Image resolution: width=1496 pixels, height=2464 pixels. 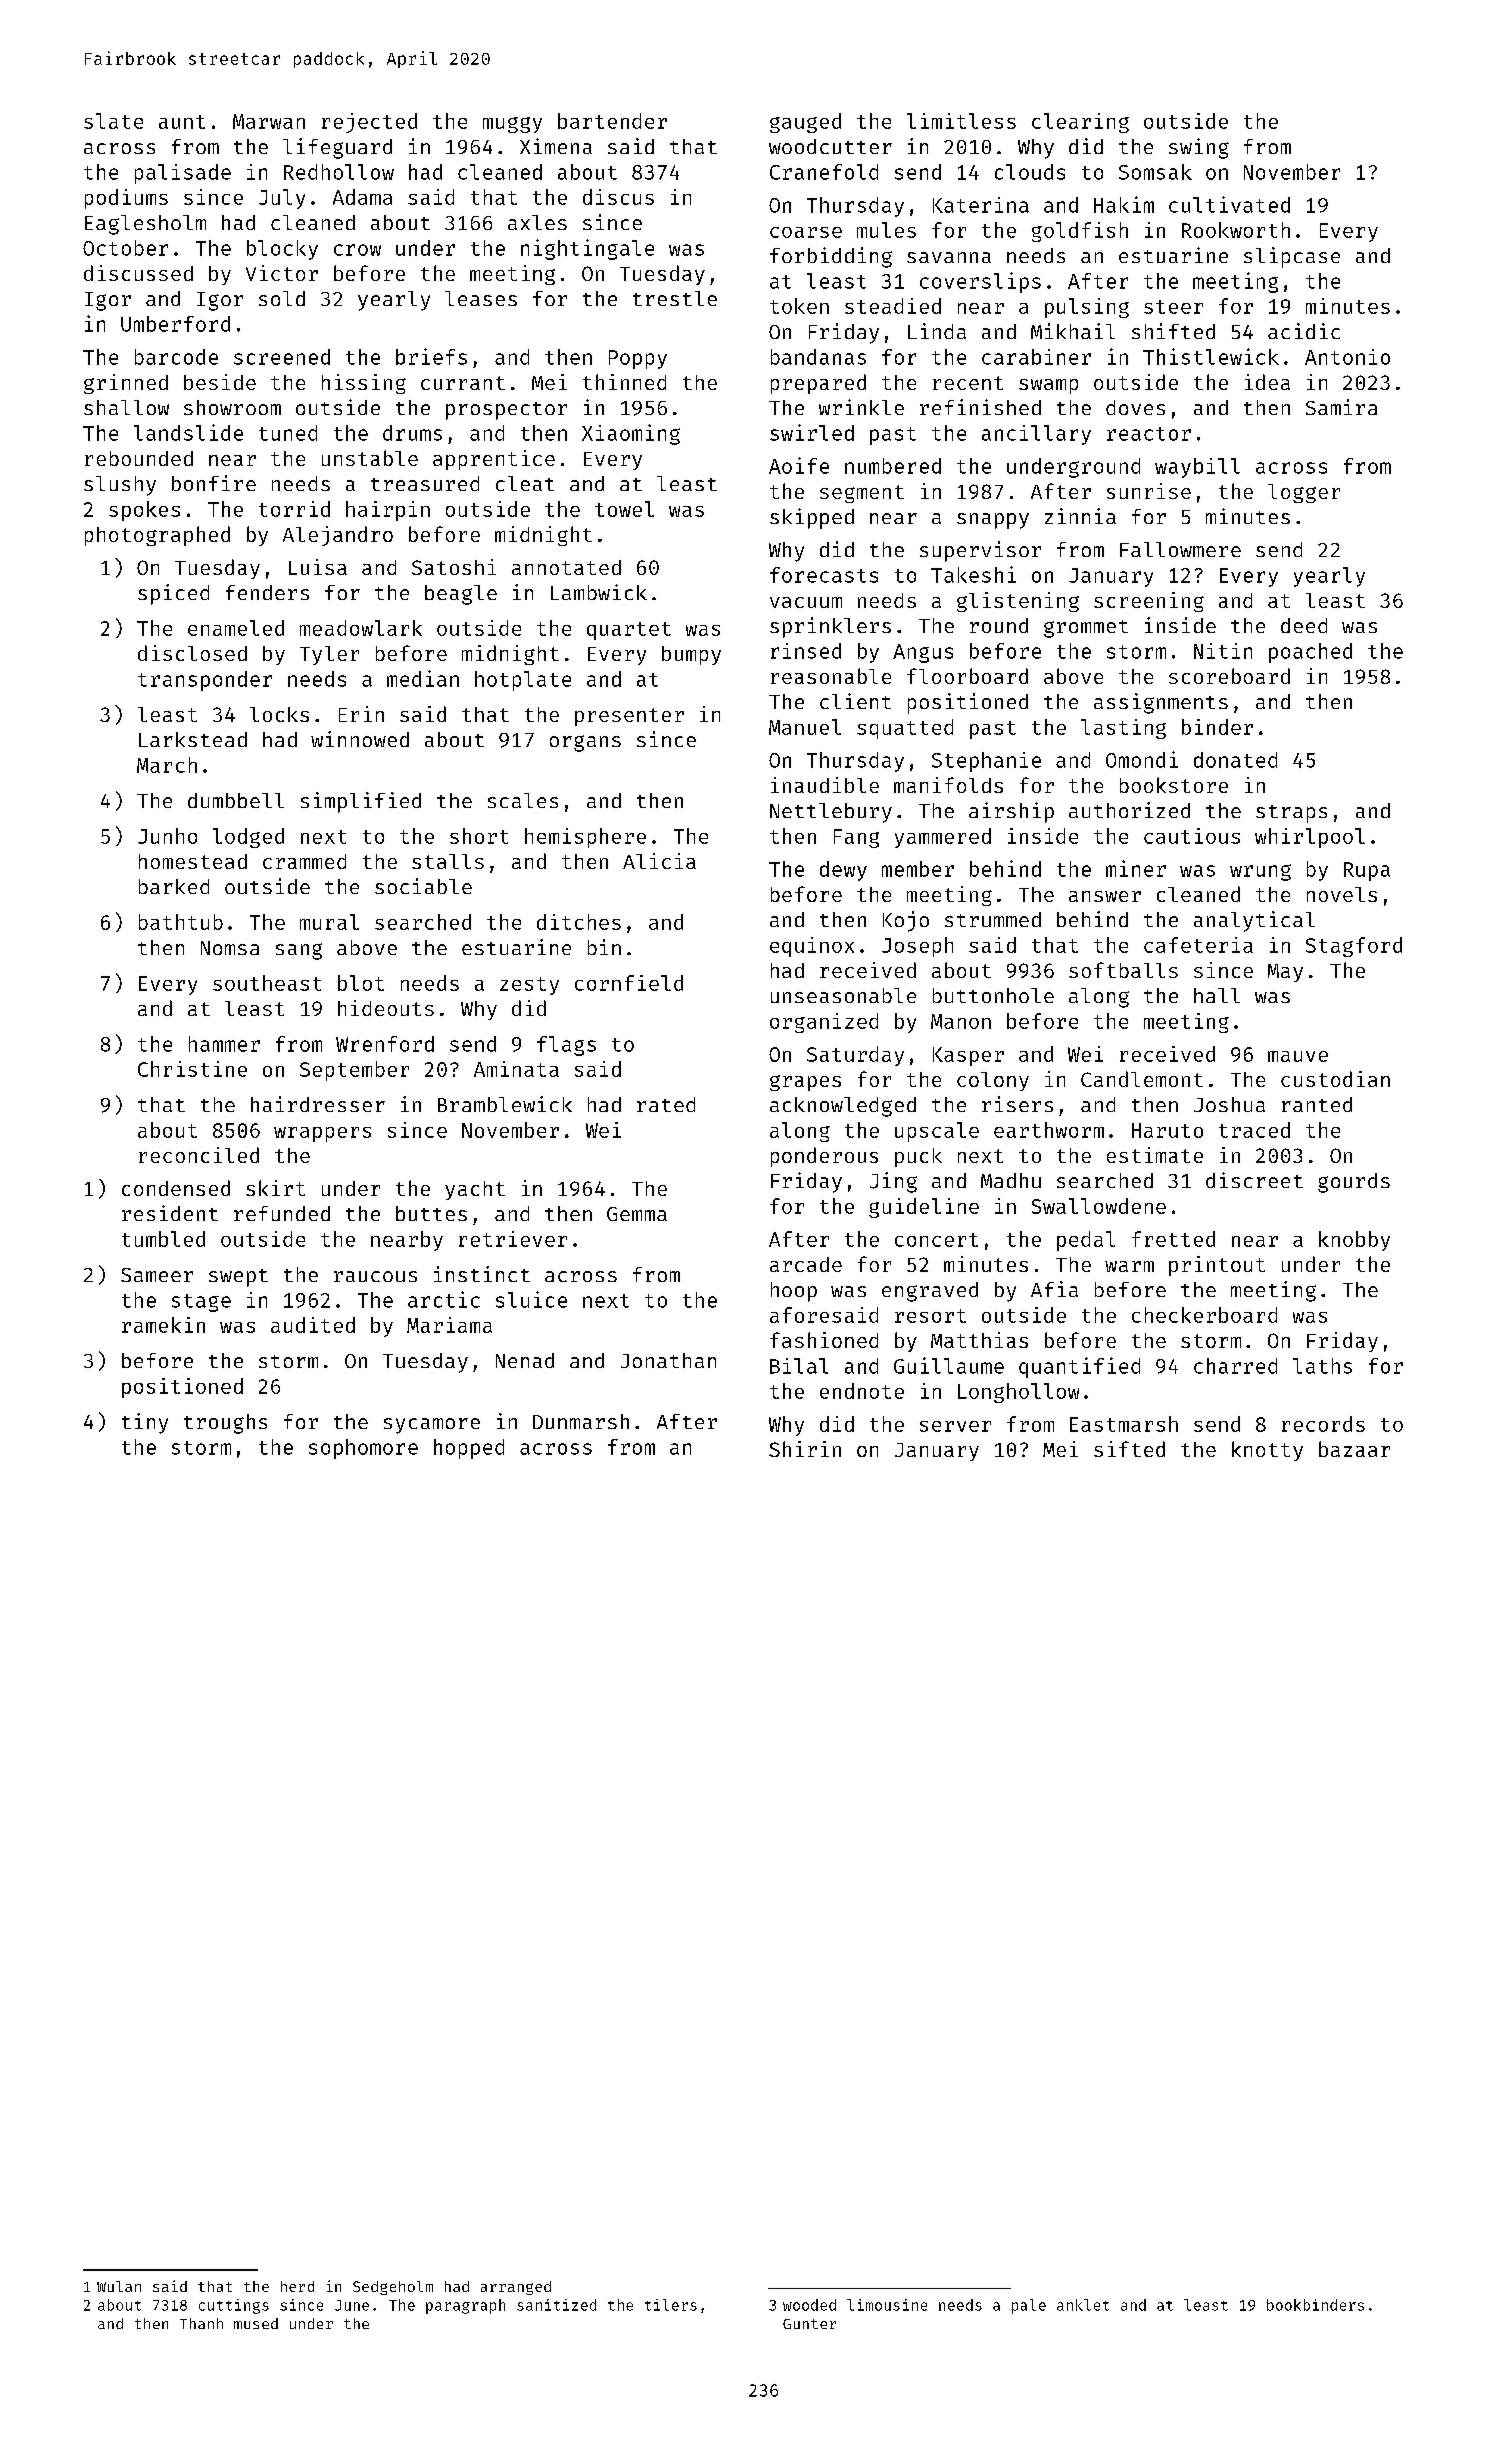 What do you see at coordinates (1124, 204) in the page?
I see `Hakim` at bounding box center [1124, 204].
